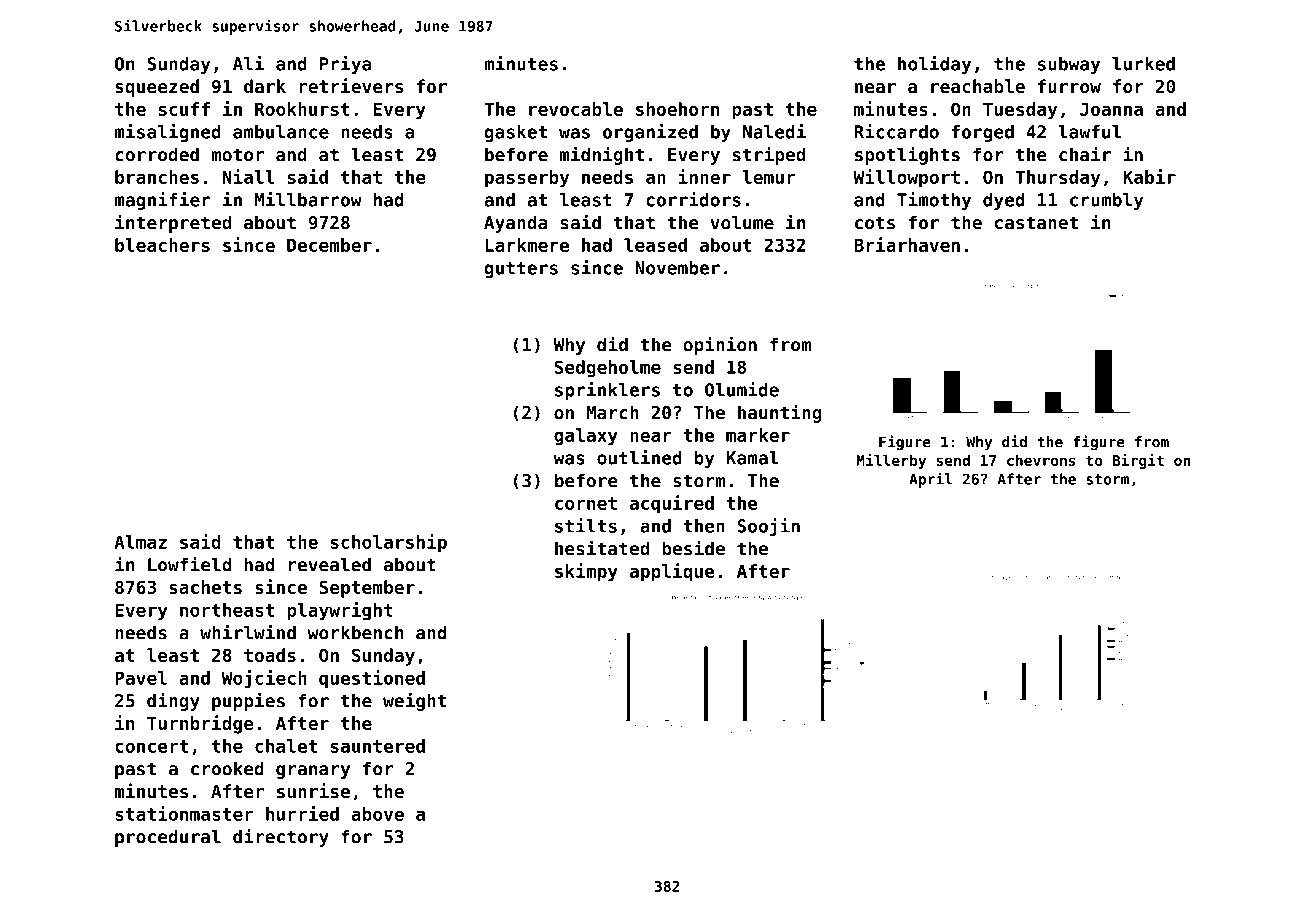 Image resolution: width=1308 pixels, height=924 pixels. What do you see at coordinates (1138, 461) in the screenshot?
I see `Birgit` at bounding box center [1138, 461].
